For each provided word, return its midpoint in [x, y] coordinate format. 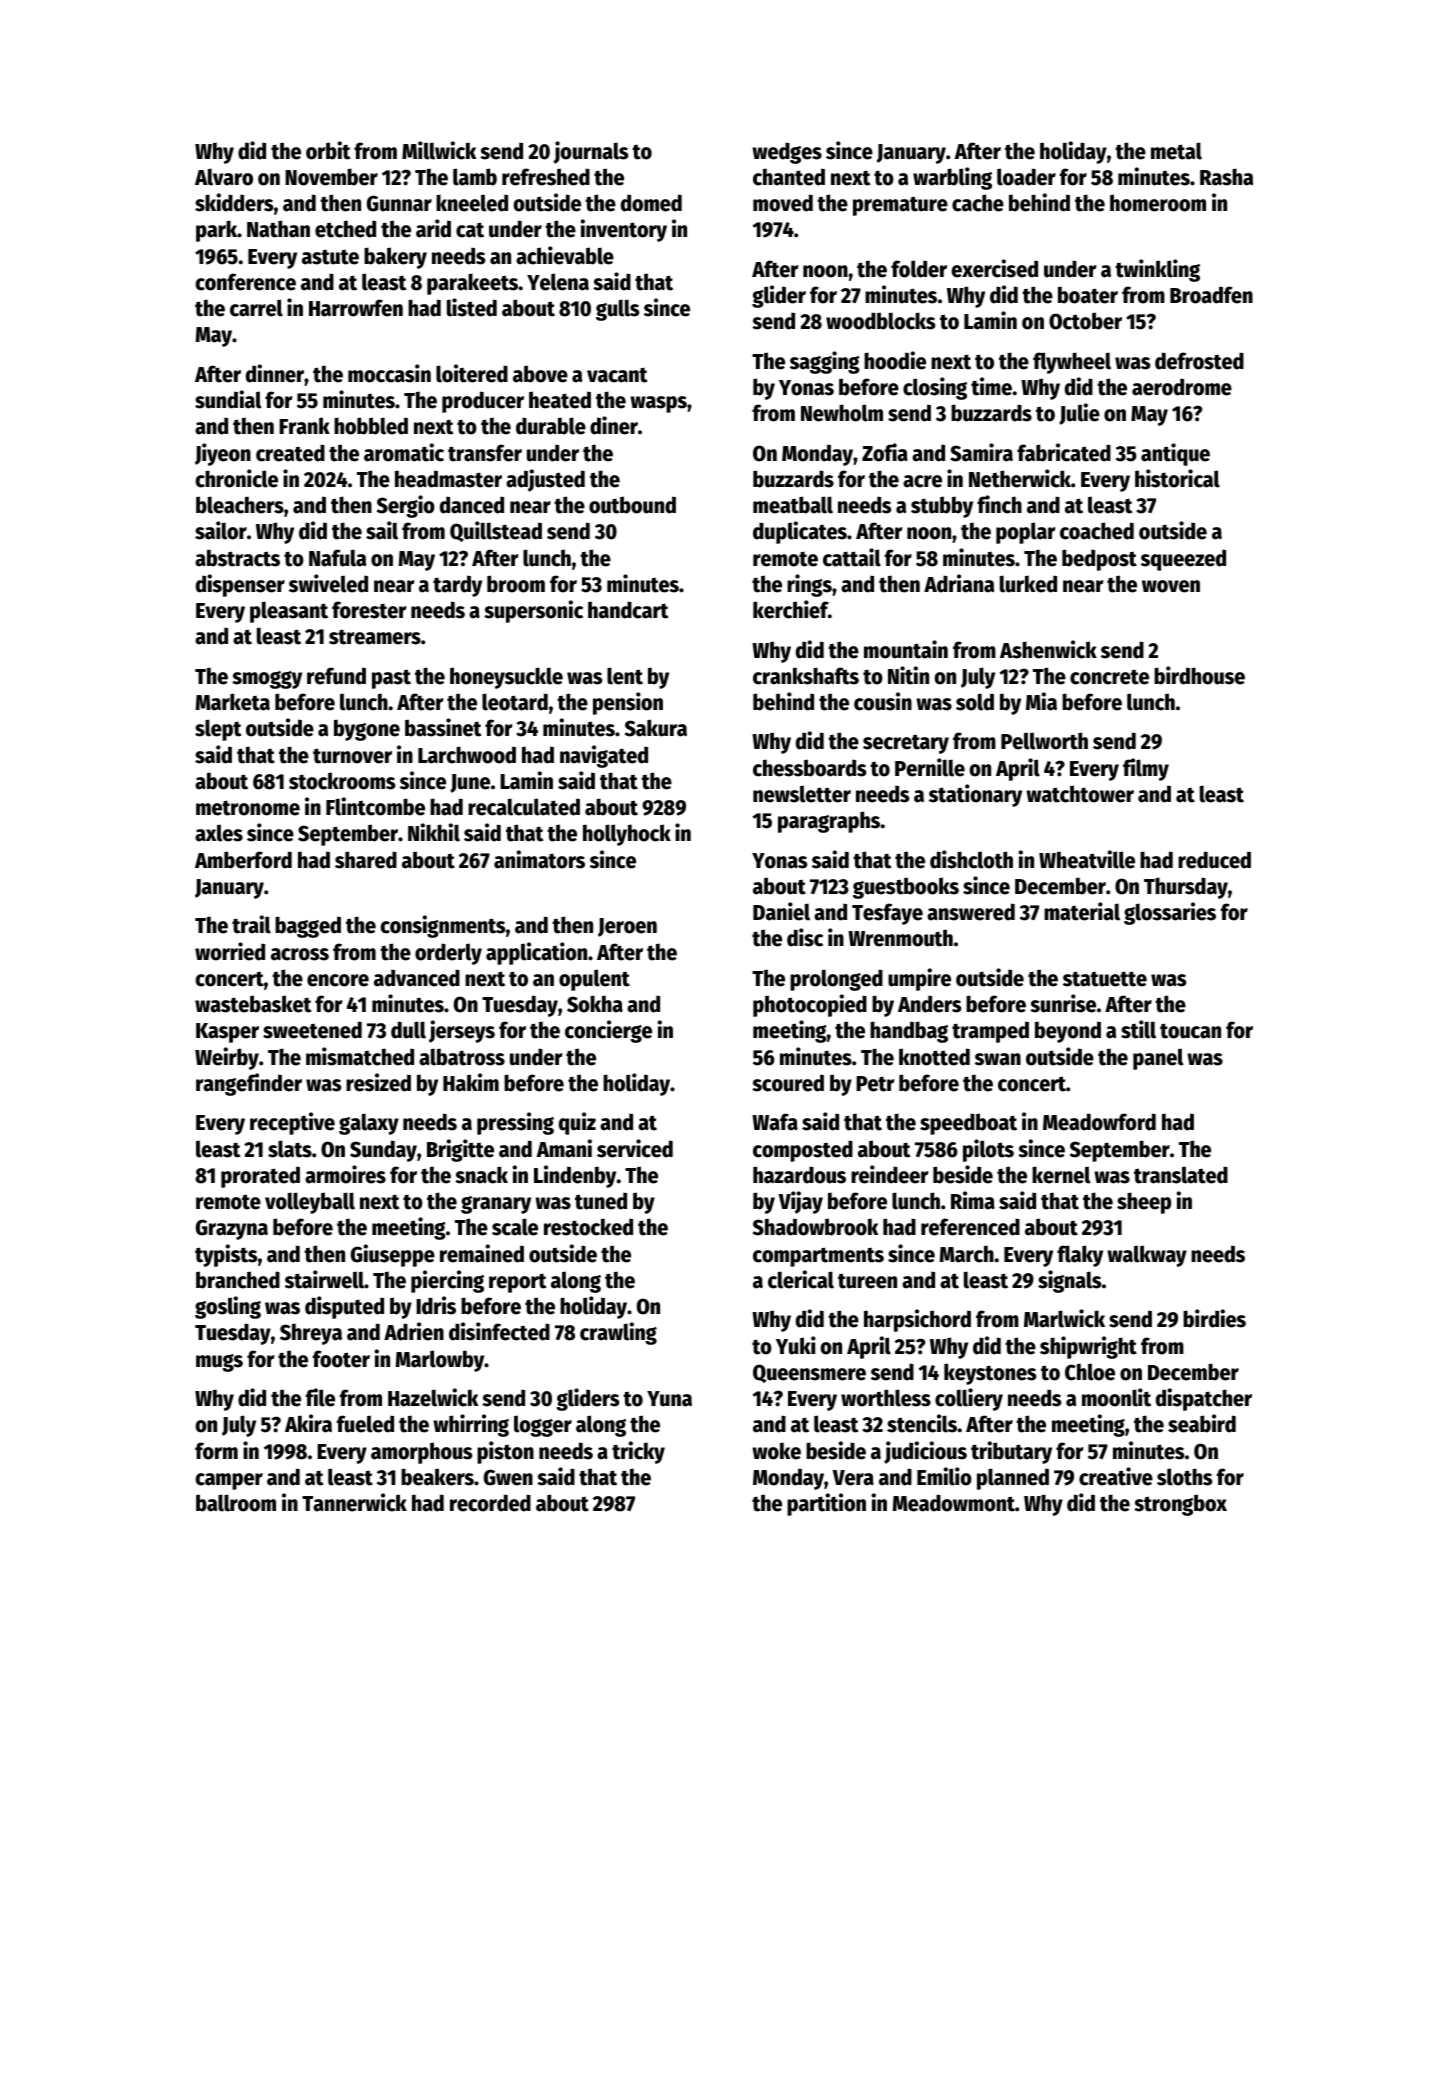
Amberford [243, 860]
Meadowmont [953, 1503]
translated [1181, 1175]
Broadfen [1211, 295]
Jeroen [627, 927]
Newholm [842, 413]
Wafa [775, 1122]
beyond [1068, 1032]
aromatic [404, 452]
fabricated [1064, 452]
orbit [328, 150]
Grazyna [232, 1229]
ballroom [236, 1503]
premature [900, 206]
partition [826, 1504]
